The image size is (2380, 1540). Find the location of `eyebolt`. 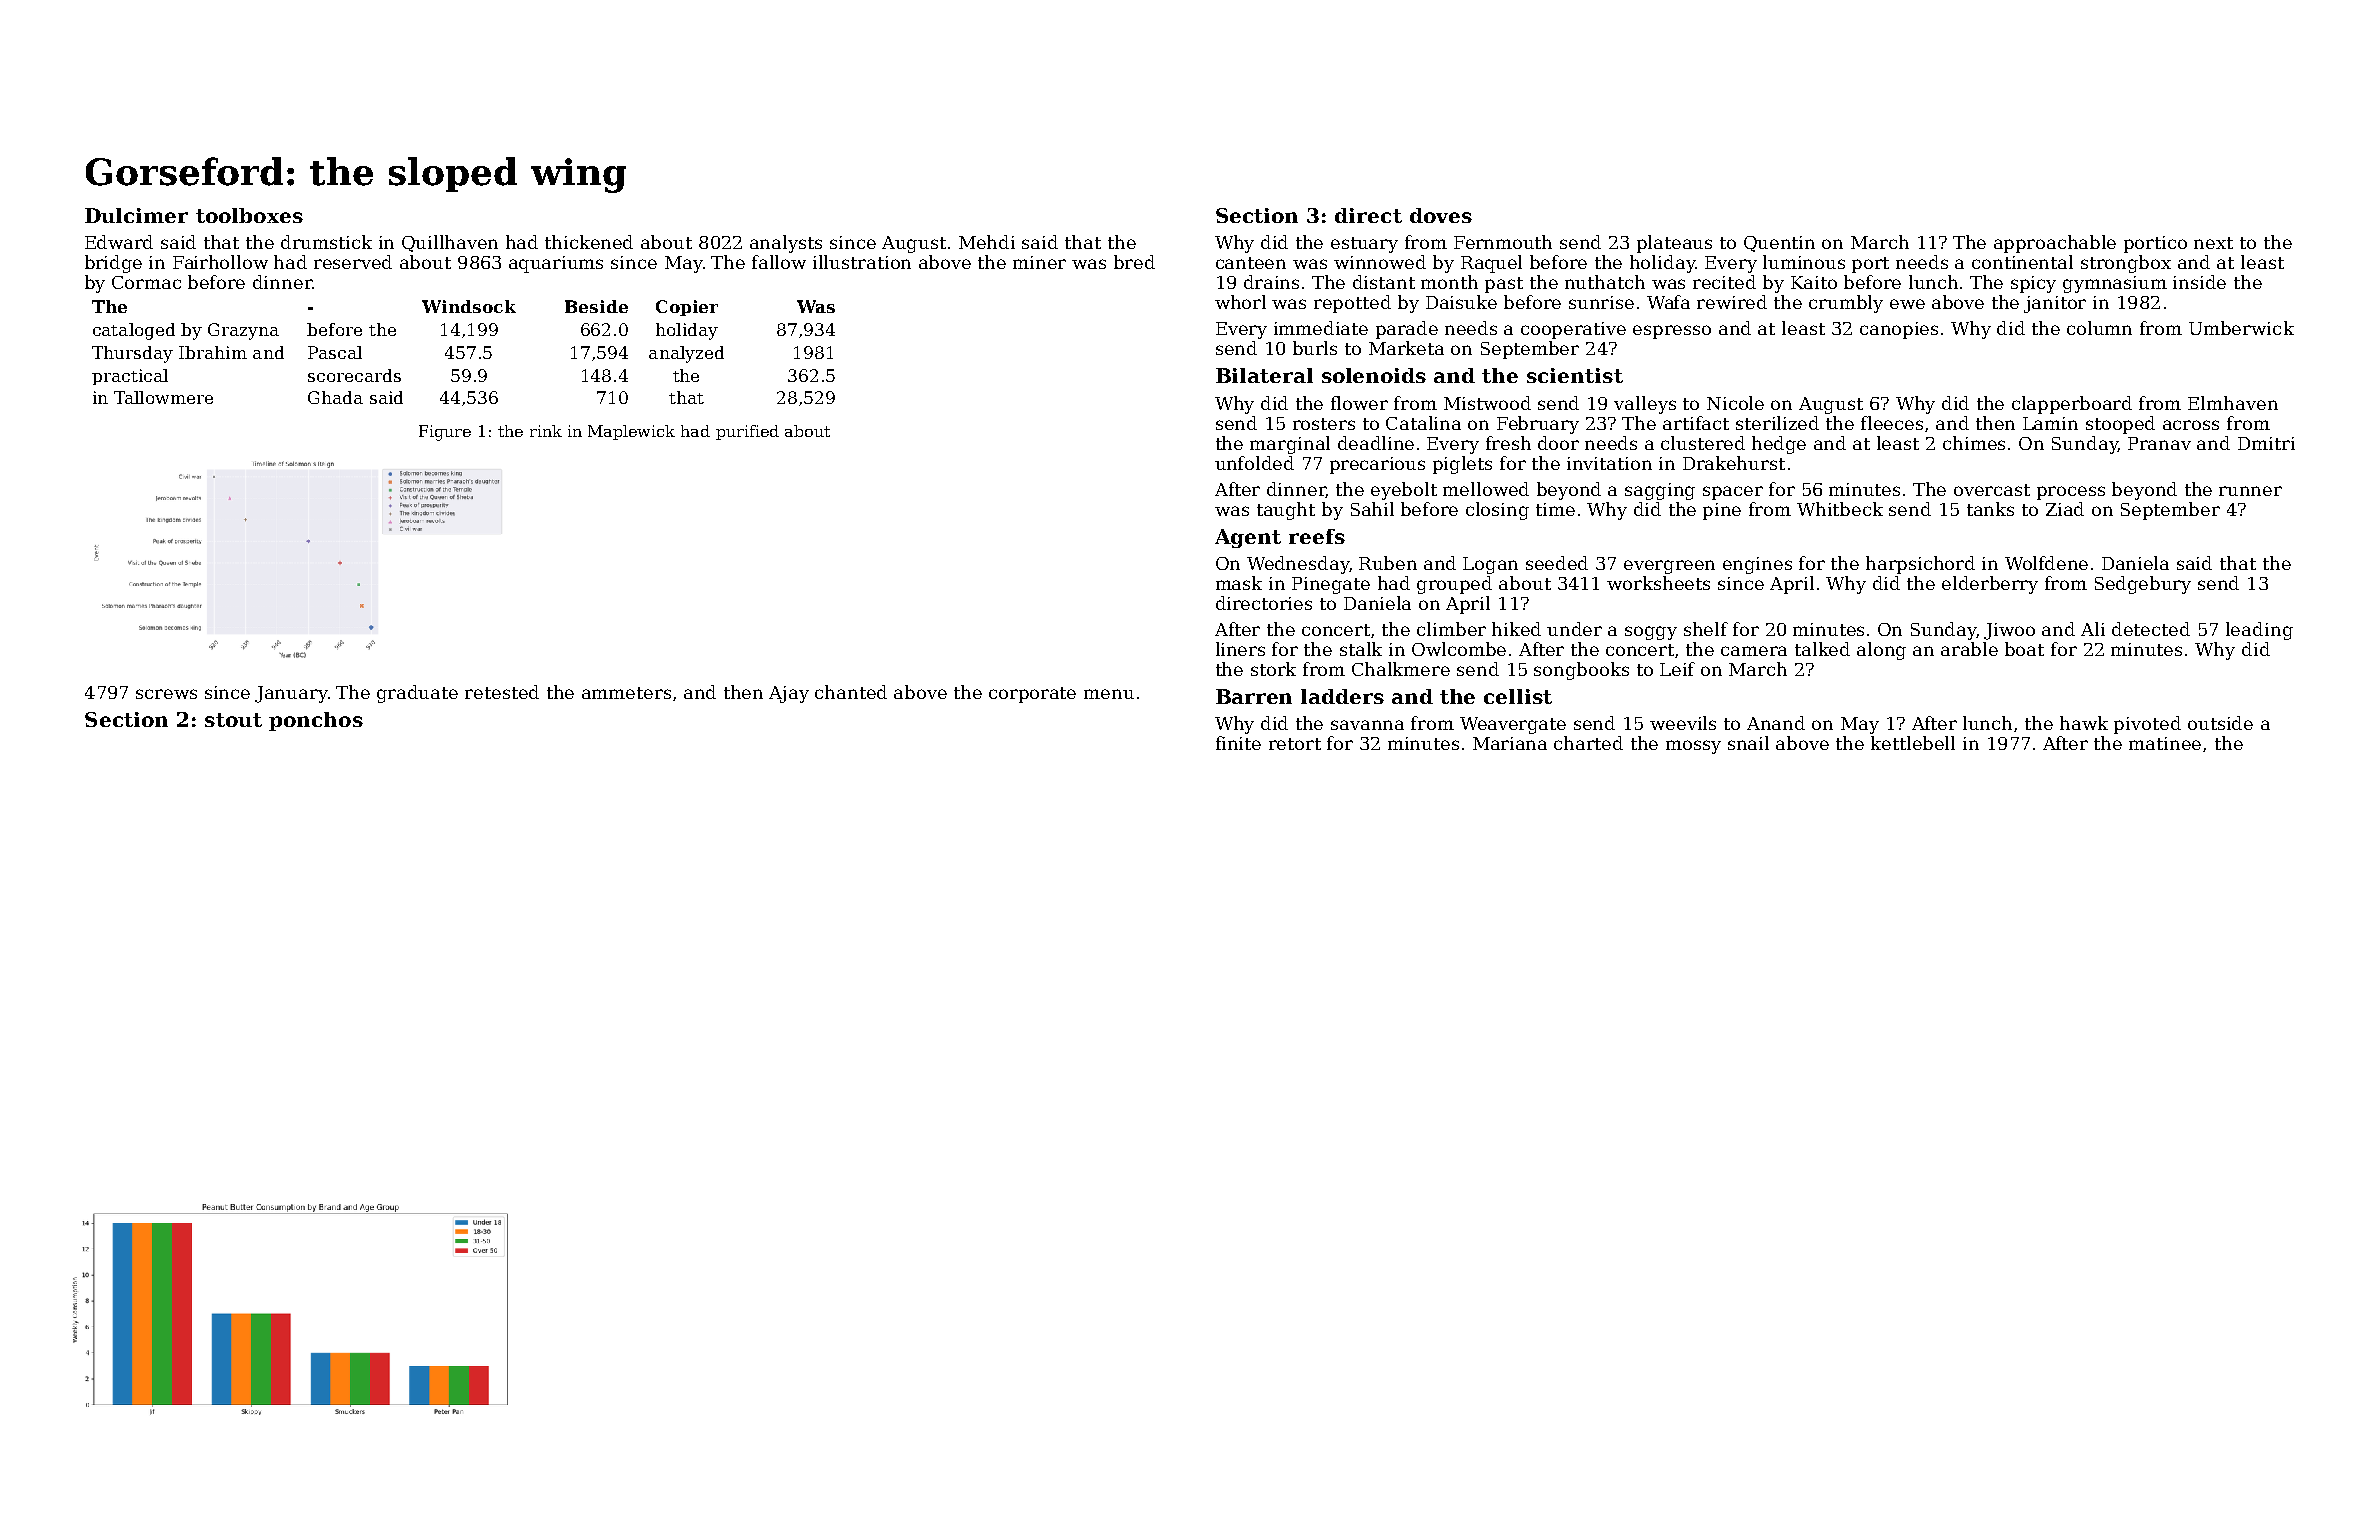

eyebolt is located at coordinates (1404, 491).
